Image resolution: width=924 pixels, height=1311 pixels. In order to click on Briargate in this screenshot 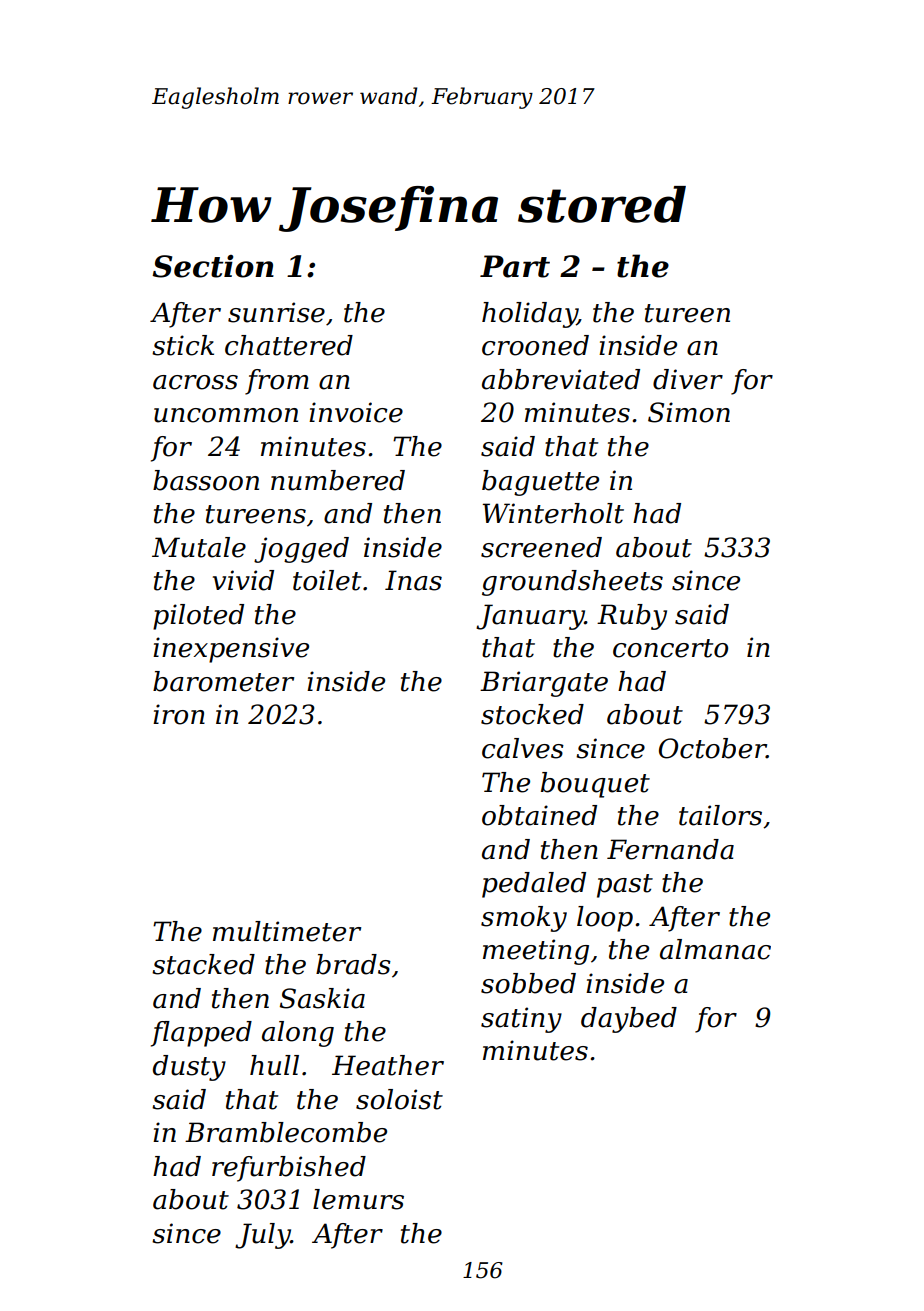, I will do `click(544, 684)`.
